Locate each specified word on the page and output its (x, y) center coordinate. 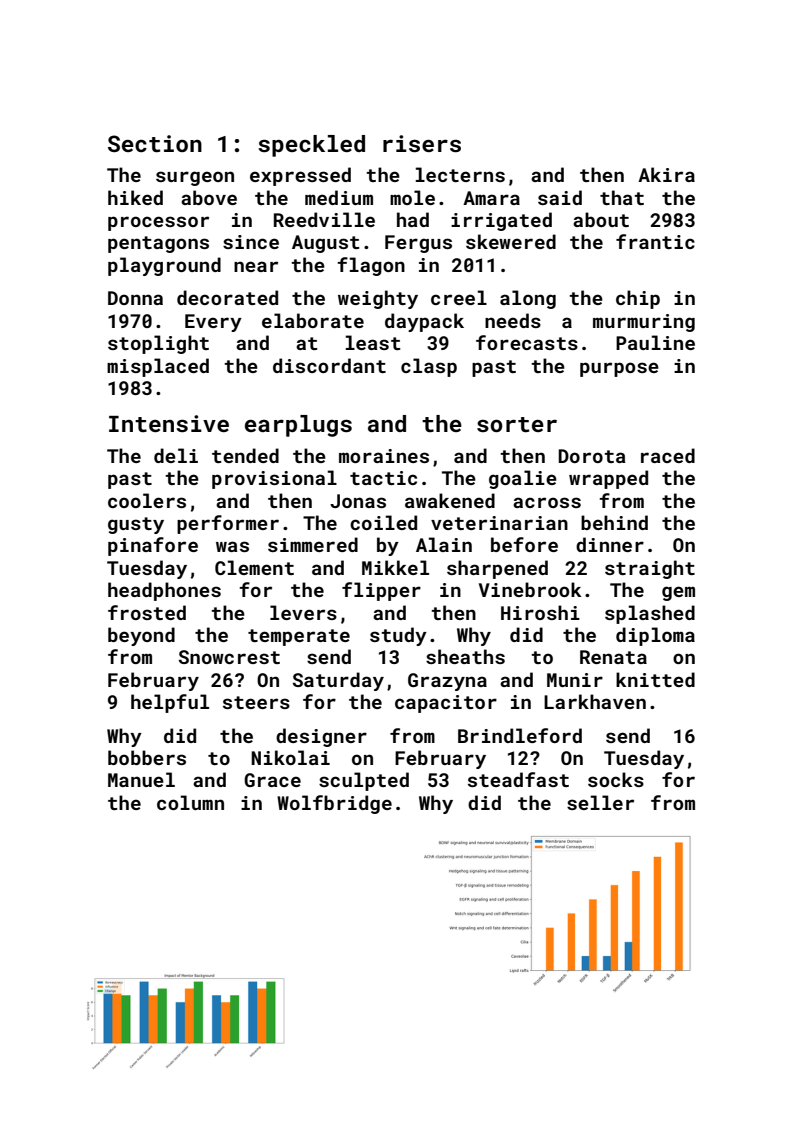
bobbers (147, 757)
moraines (384, 456)
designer (321, 737)
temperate (299, 637)
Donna (135, 298)
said (560, 197)
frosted (147, 612)
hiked (135, 197)
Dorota (592, 456)
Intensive (169, 423)
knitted (655, 679)
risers (422, 143)
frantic (655, 241)
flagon (371, 266)
